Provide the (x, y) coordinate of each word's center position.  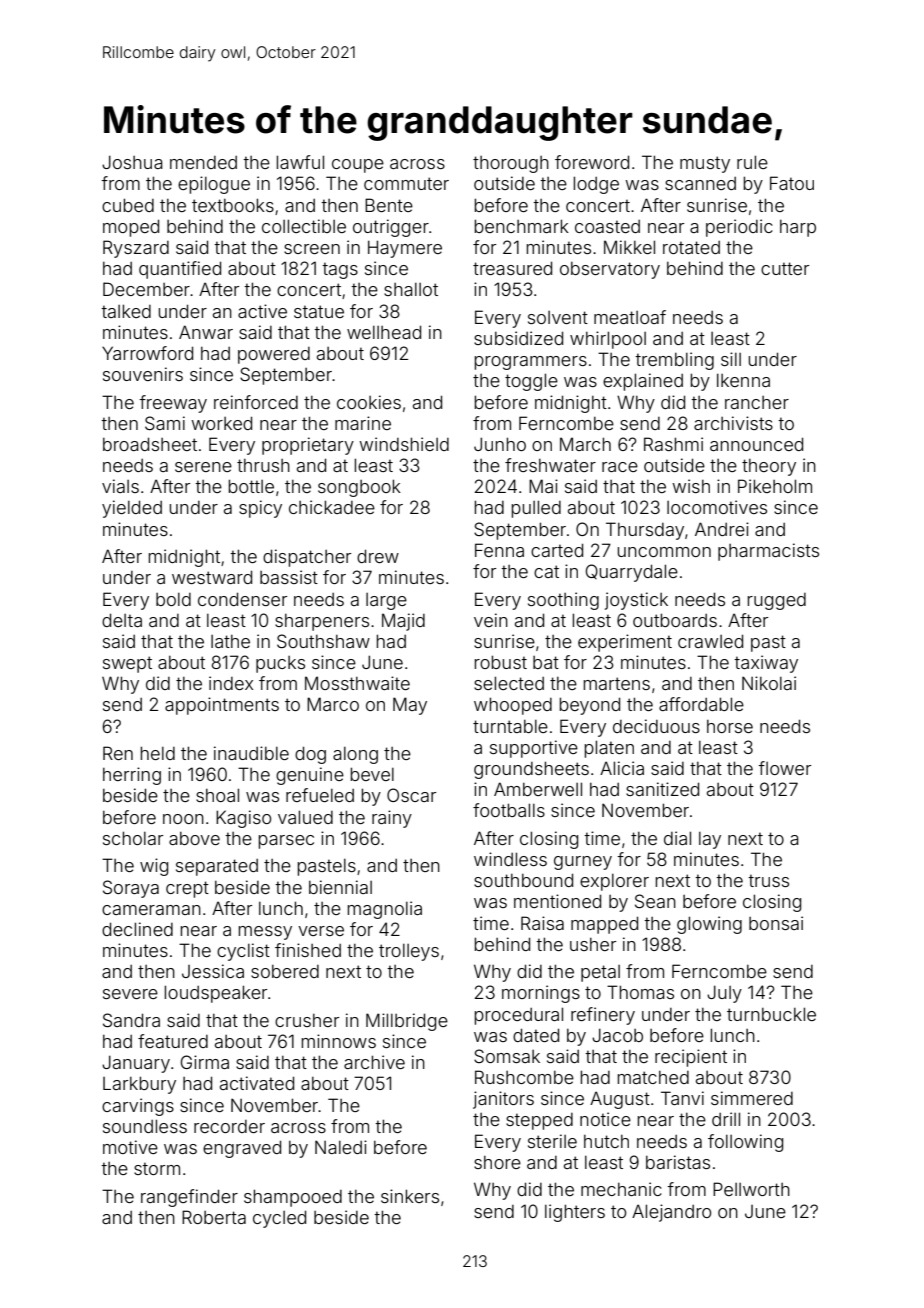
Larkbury (139, 1085)
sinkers (410, 1196)
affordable (701, 704)
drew (378, 556)
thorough (511, 164)
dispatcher (307, 558)
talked (126, 311)
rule (752, 162)
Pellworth (751, 1189)
